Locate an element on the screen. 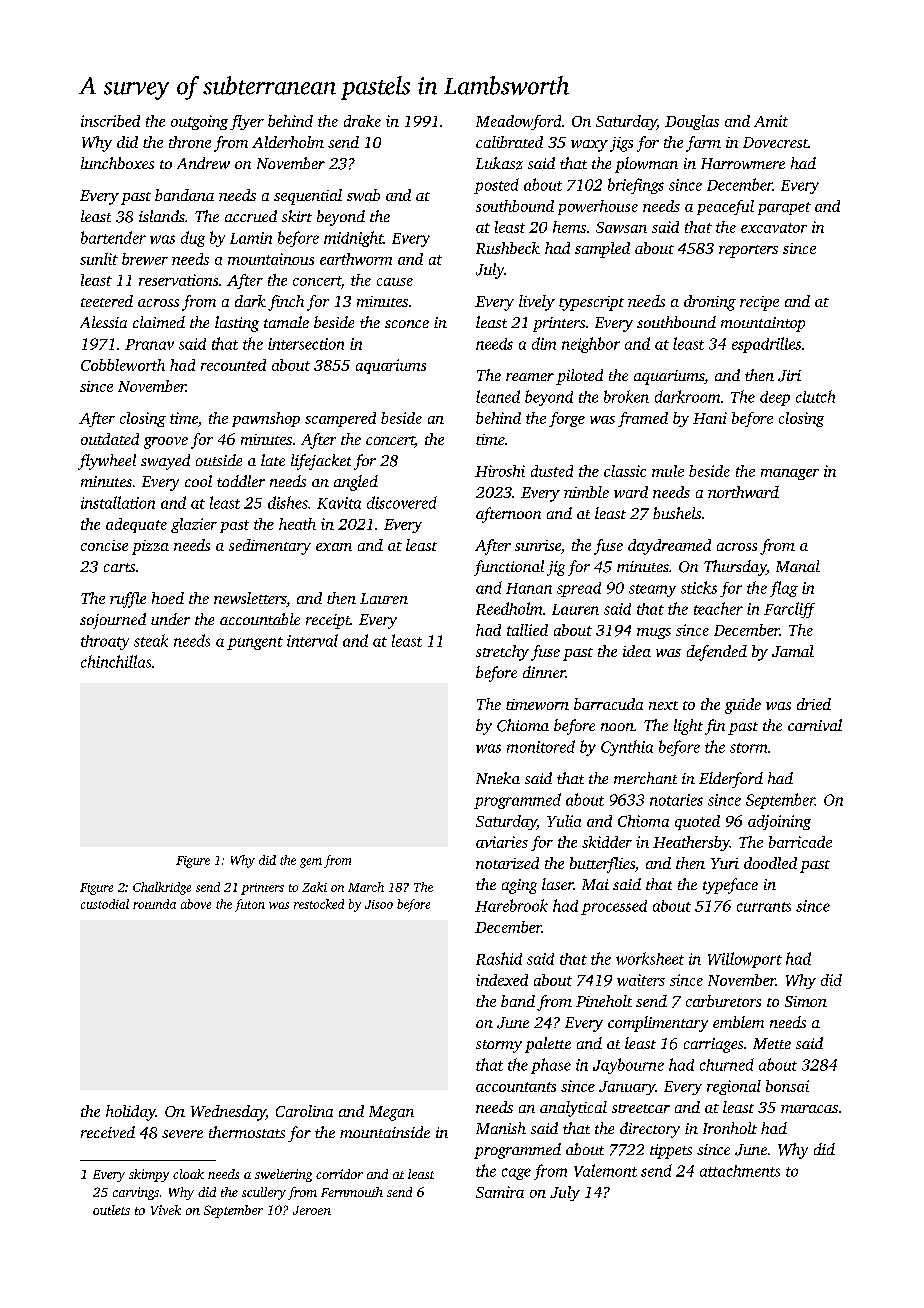 This screenshot has width=924, height=1308. drake is located at coordinates (362, 121).
